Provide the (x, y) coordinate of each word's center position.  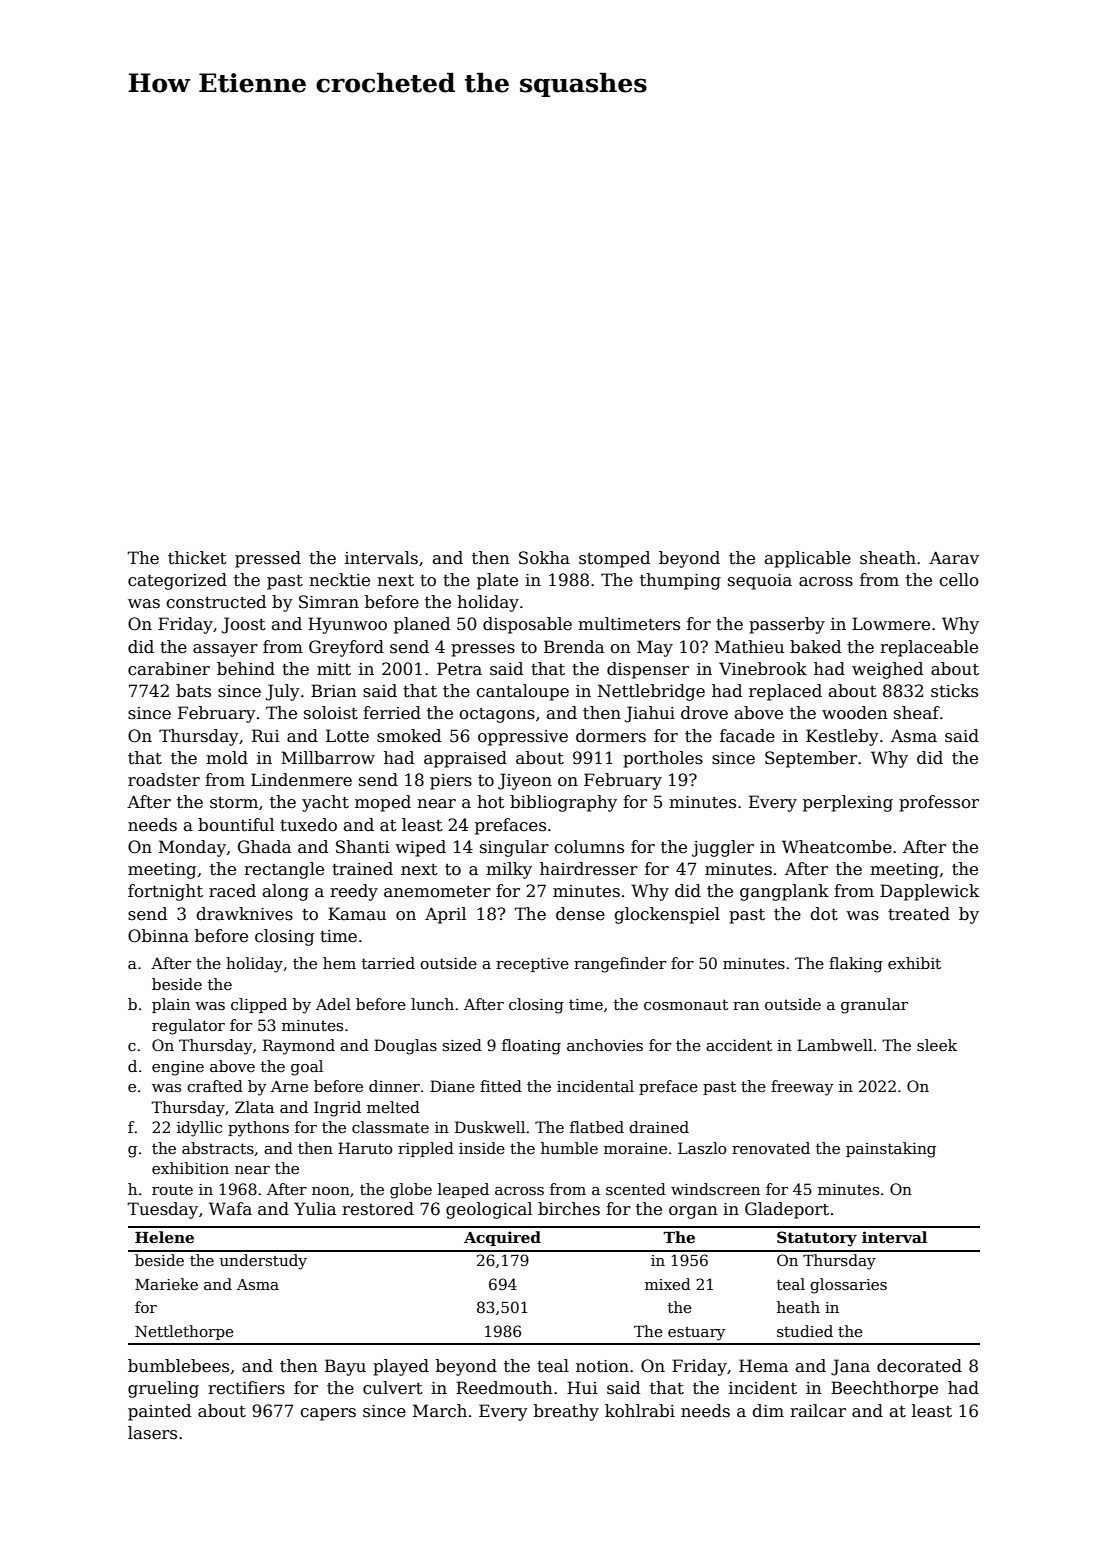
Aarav (954, 558)
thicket (197, 558)
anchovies (605, 1045)
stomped (614, 559)
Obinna (158, 936)
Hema (763, 1366)
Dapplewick (930, 892)
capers (328, 1414)
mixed (668, 1284)
